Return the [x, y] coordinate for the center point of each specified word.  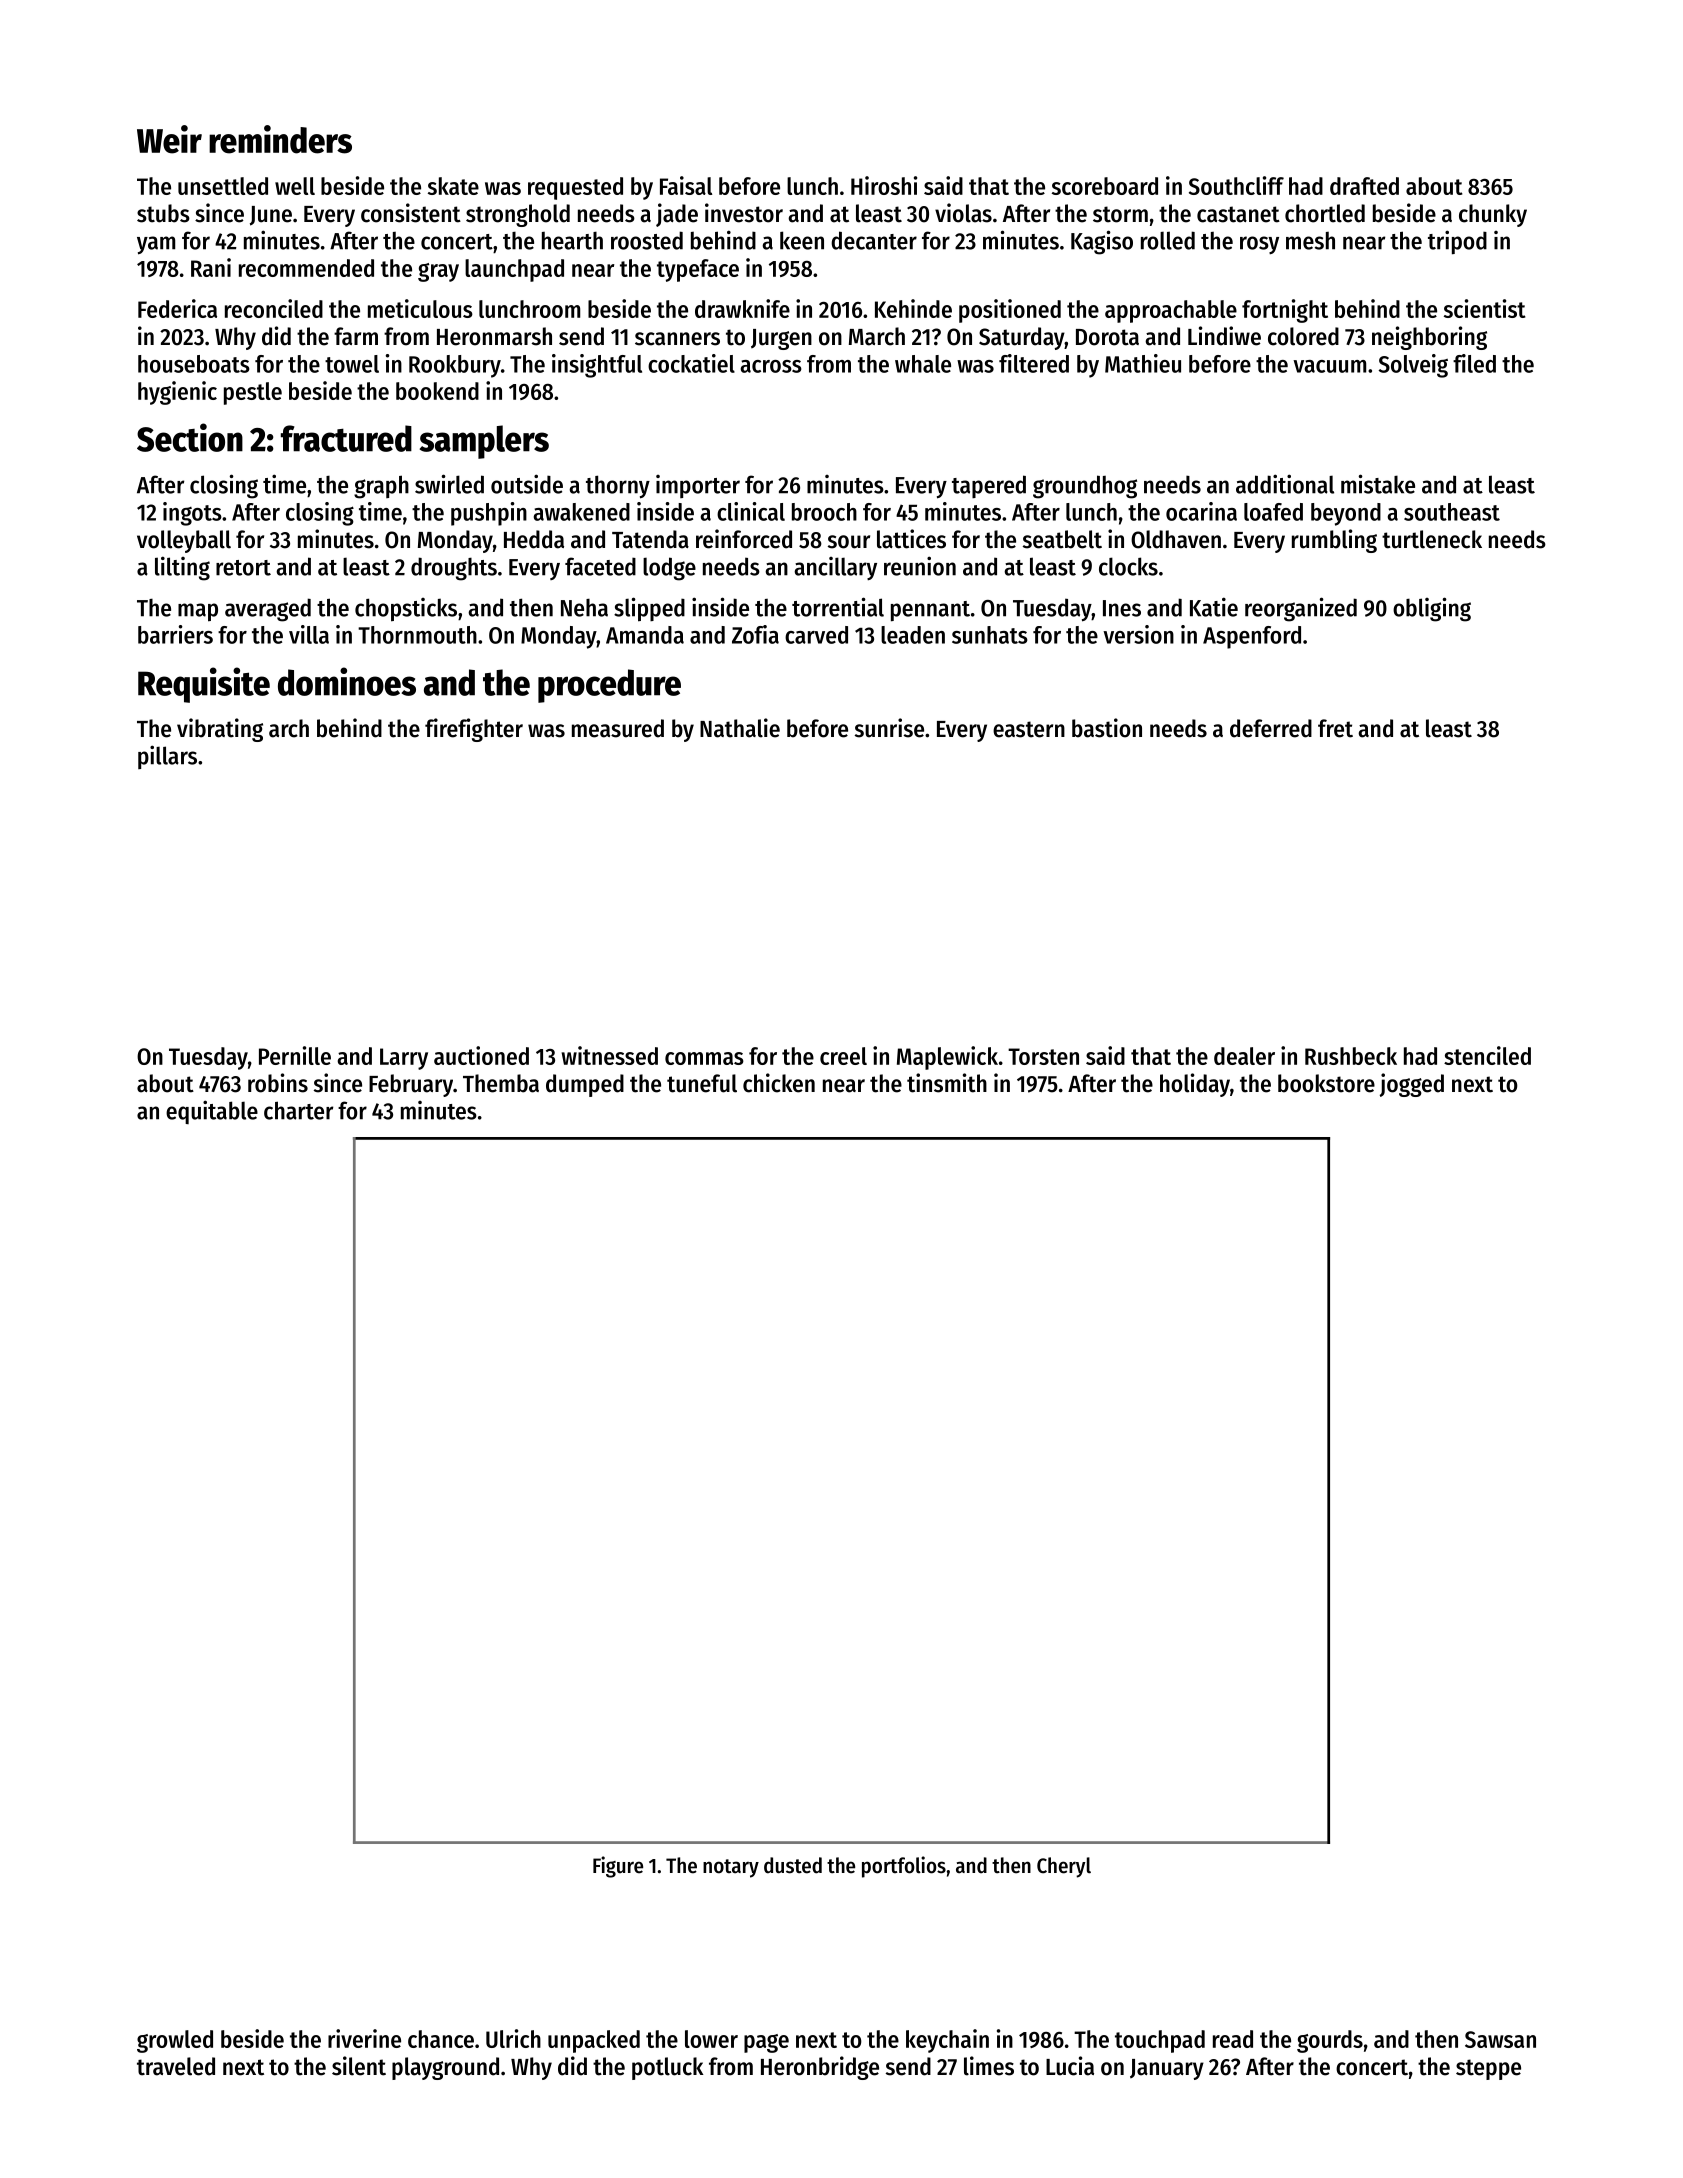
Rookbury [455, 366]
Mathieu [1143, 363]
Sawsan [1500, 2039]
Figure [618, 1867]
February [411, 1085]
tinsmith [947, 1083]
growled [175, 2041]
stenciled [1487, 1055]
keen [802, 240]
